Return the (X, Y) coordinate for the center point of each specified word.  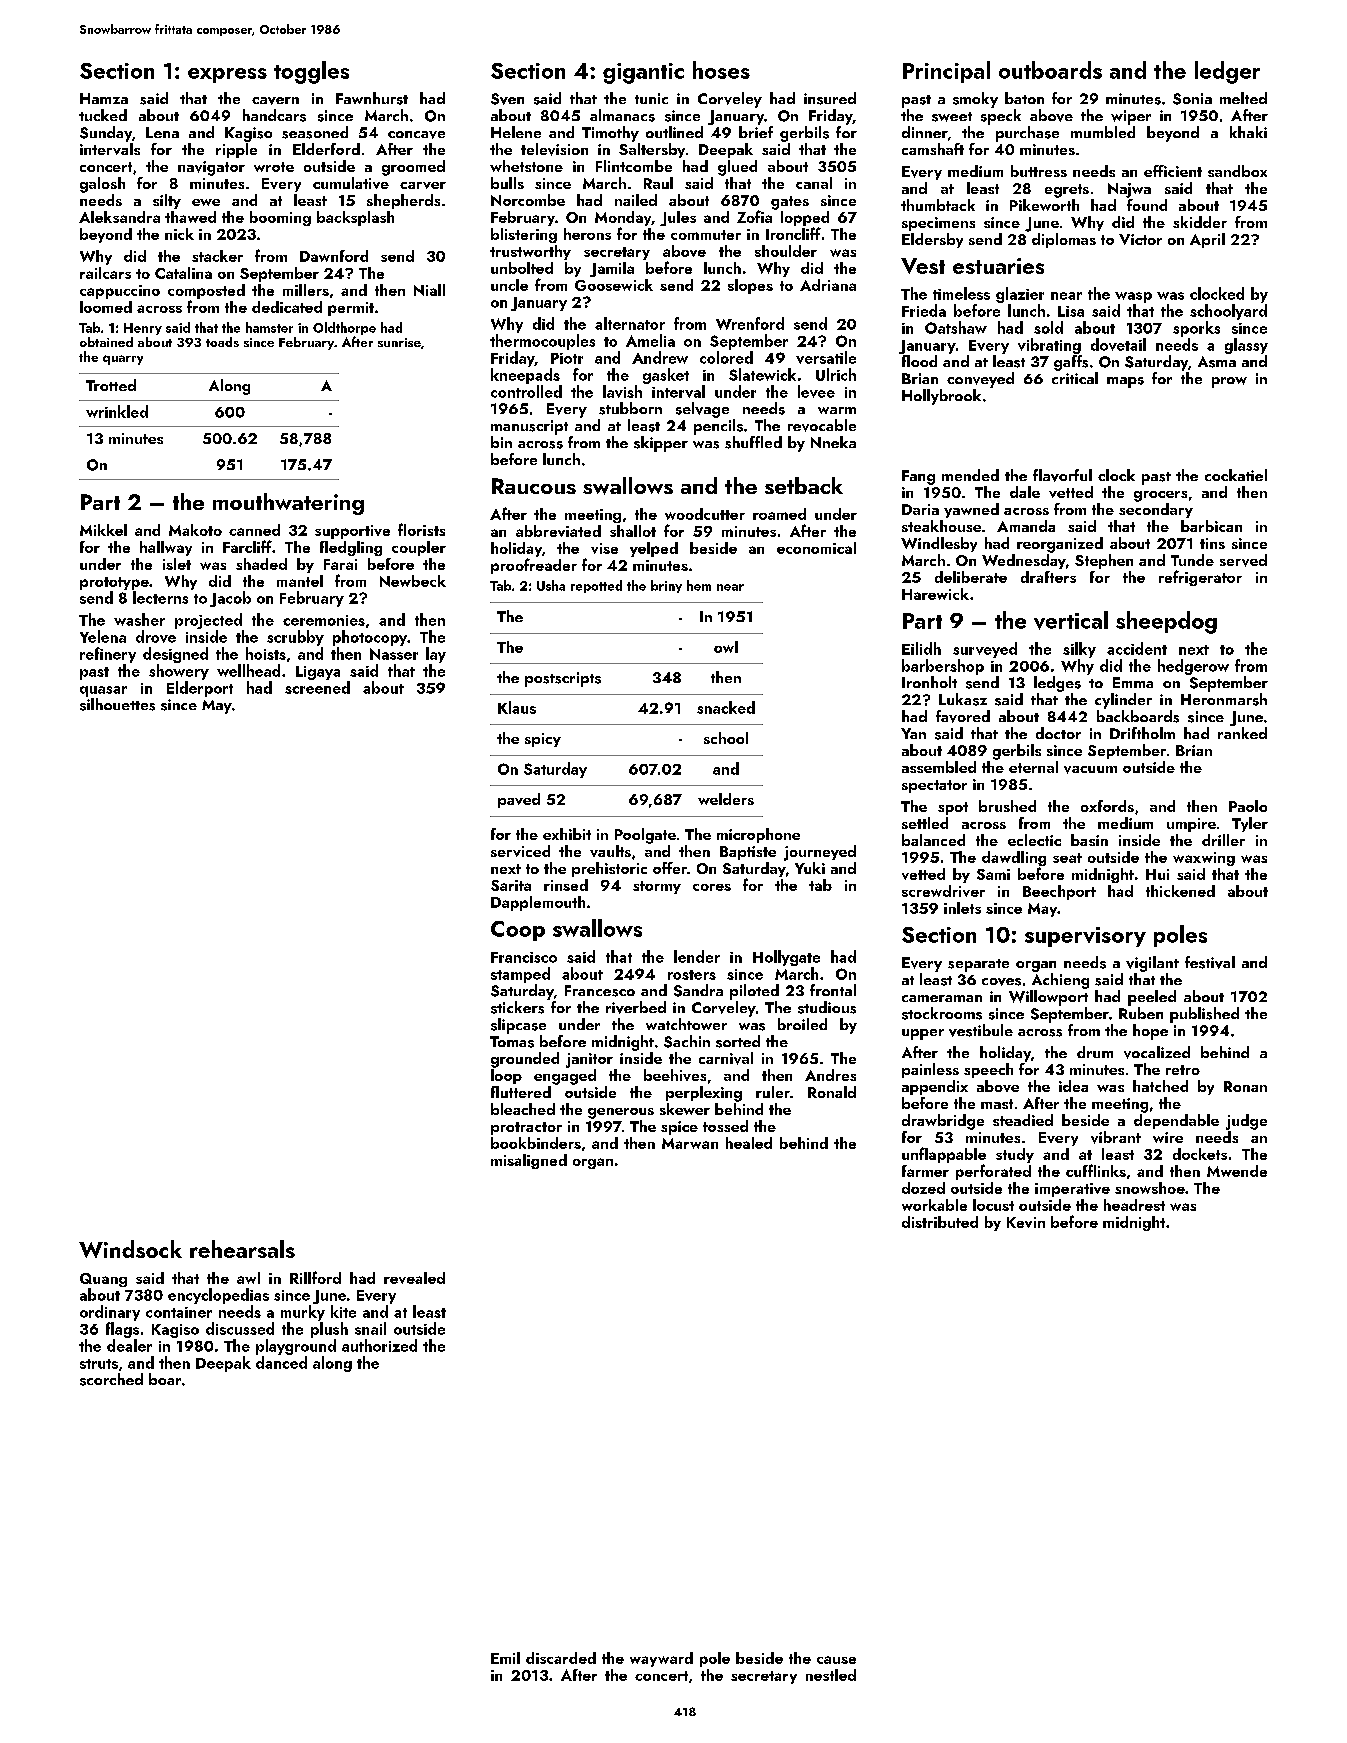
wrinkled (117, 411)
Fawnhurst (372, 98)
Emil (505, 1658)
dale (1025, 492)
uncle (509, 285)
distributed (940, 1222)
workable (934, 1205)
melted (1243, 98)
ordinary (110, 1313)
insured (830, 98)
